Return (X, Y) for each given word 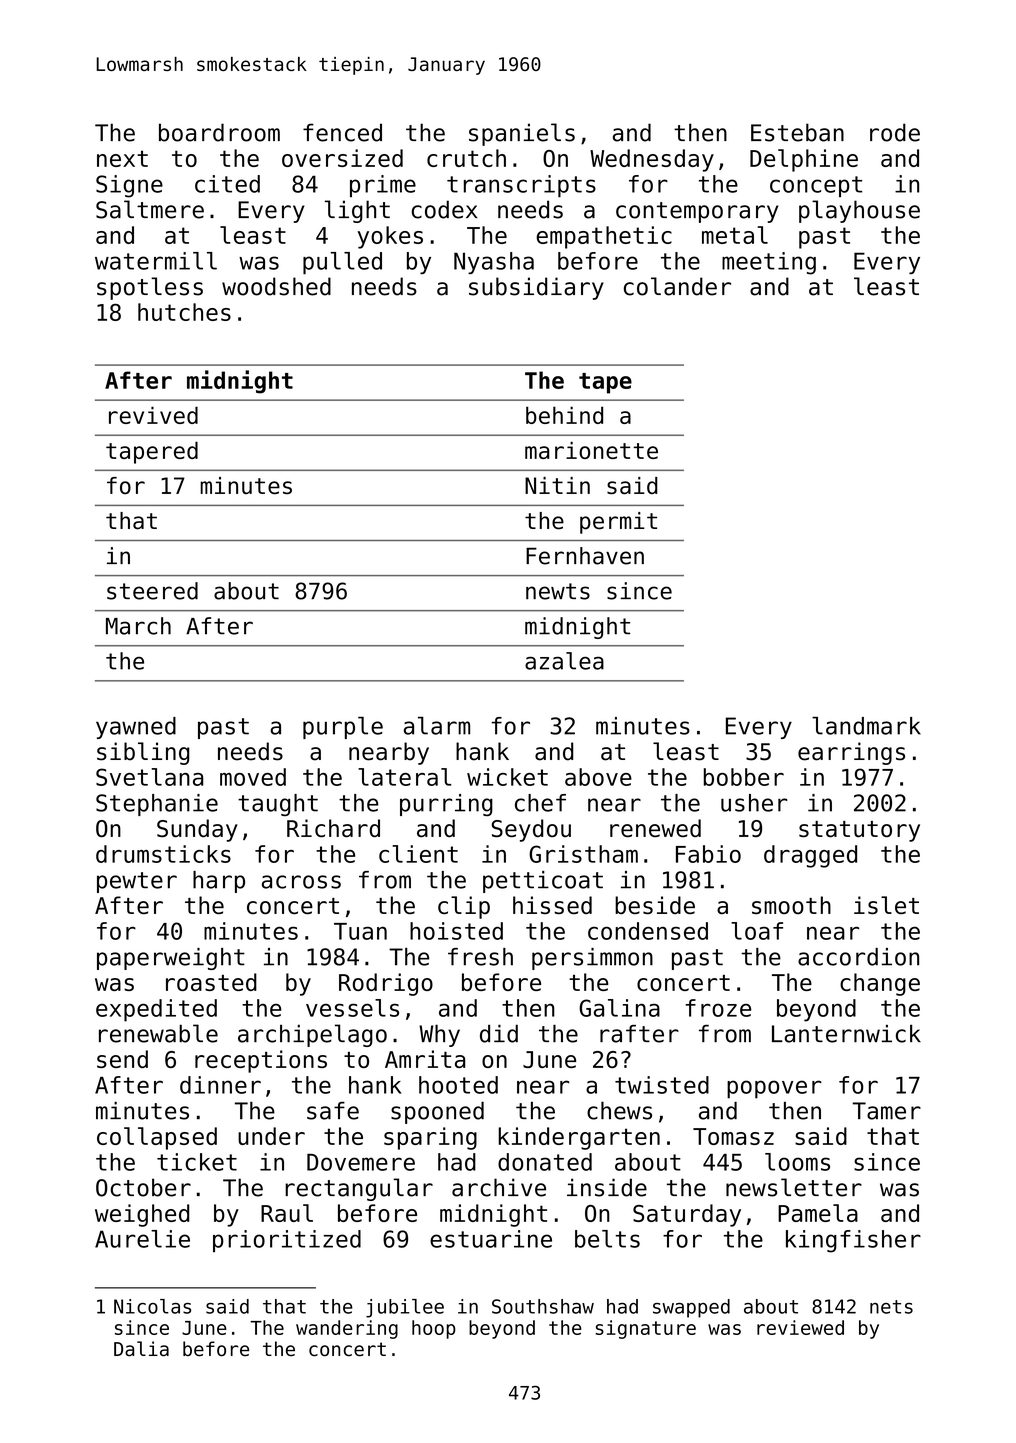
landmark (866, 726)
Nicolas (152, 1306)
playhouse (859, 211)
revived (153, 415)
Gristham (583, 854)
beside (655, 905)
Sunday (197, 830)
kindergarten (579, 1138)
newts (558, 591)
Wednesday (652, 160)
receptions (261, 1061)
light (357, 211)
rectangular (359, 1189)
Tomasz (733, 1136)
